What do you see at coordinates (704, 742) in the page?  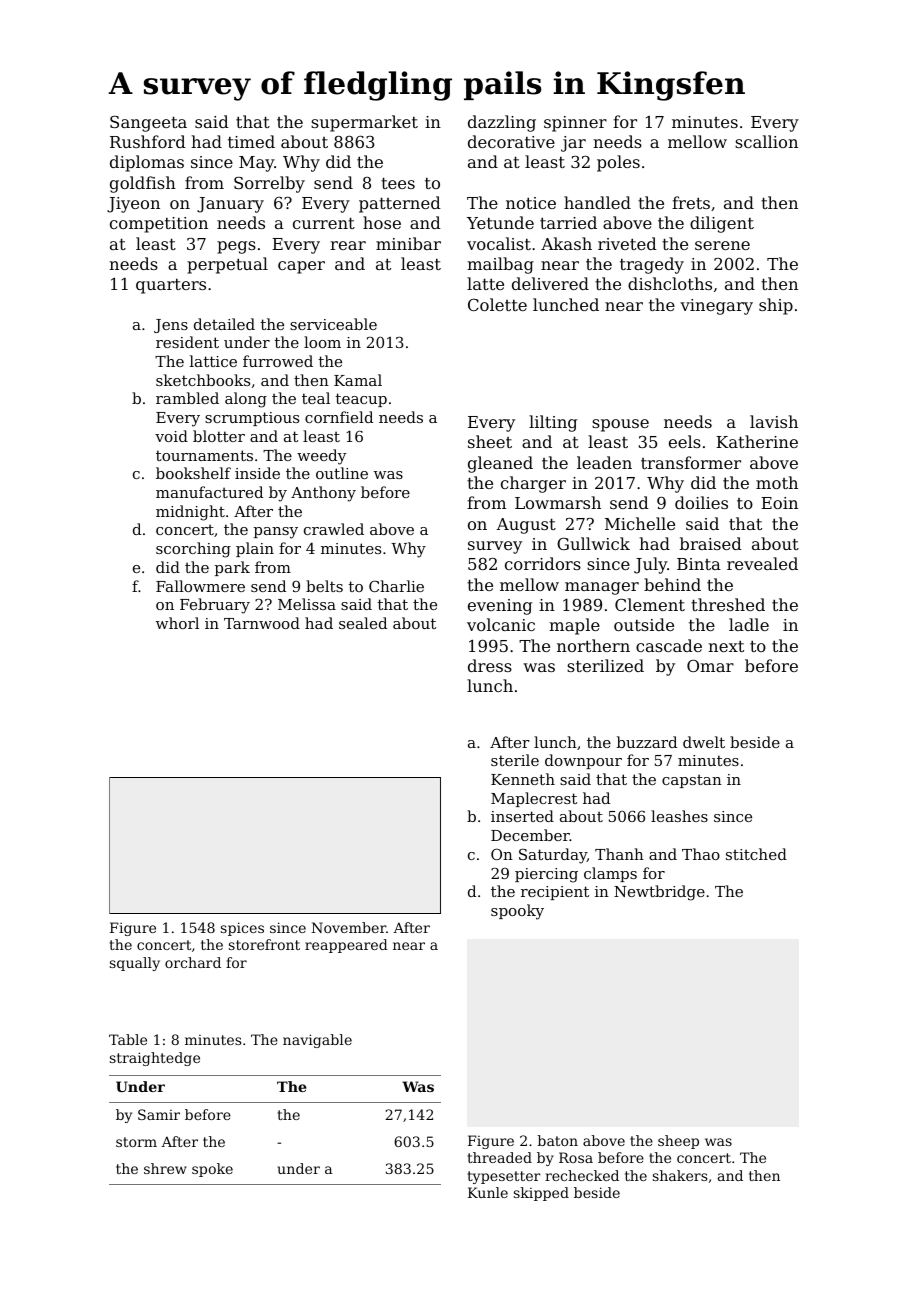 I see `dwelt` at bounding box center [704, 742].
